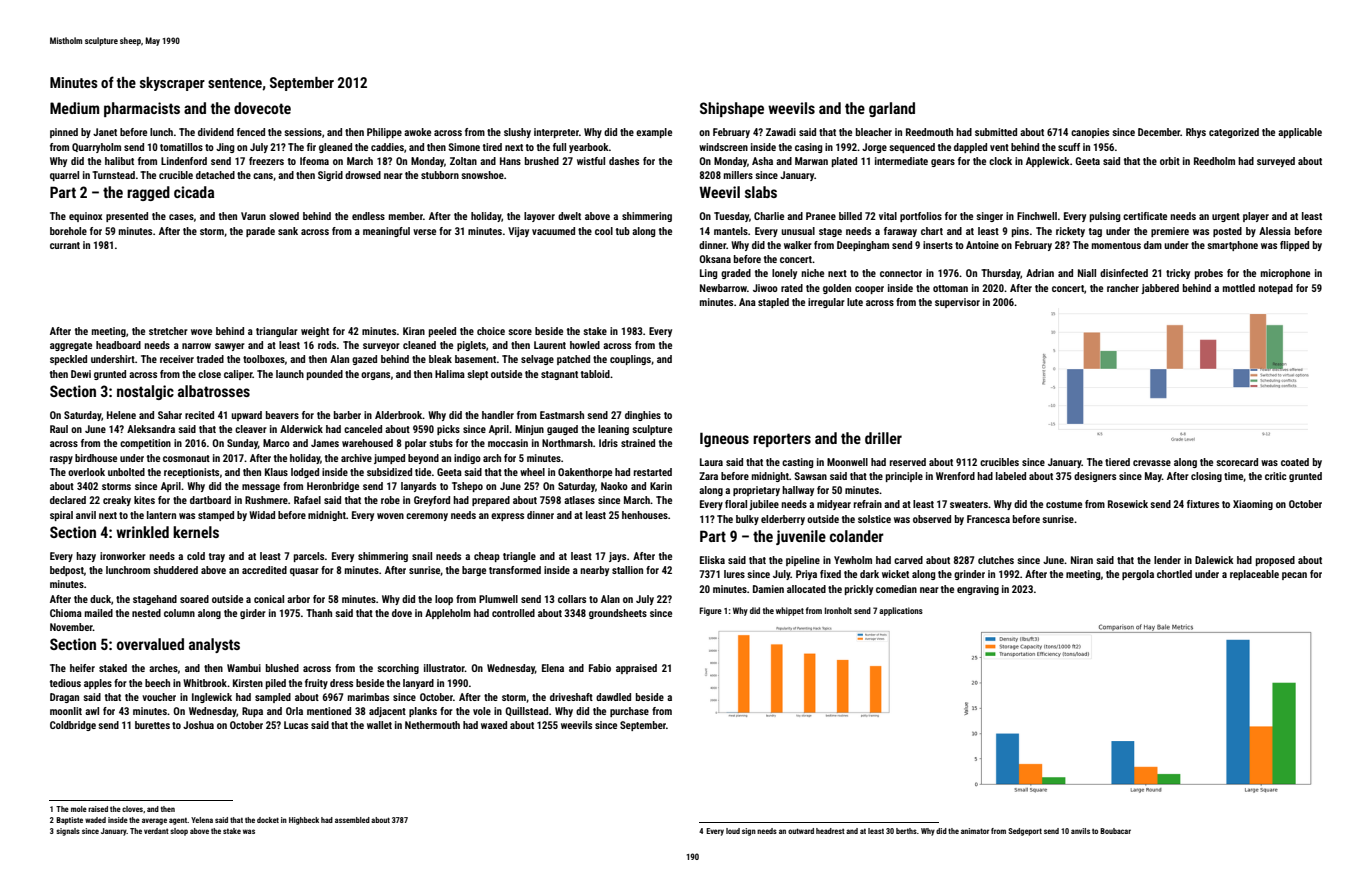 Image resolution: width=1372 pixels, height=887 pixels. What do you see at coordinates (790, 611) in the screenshot?
I see `whippet` at bounding box center [790, 611].
